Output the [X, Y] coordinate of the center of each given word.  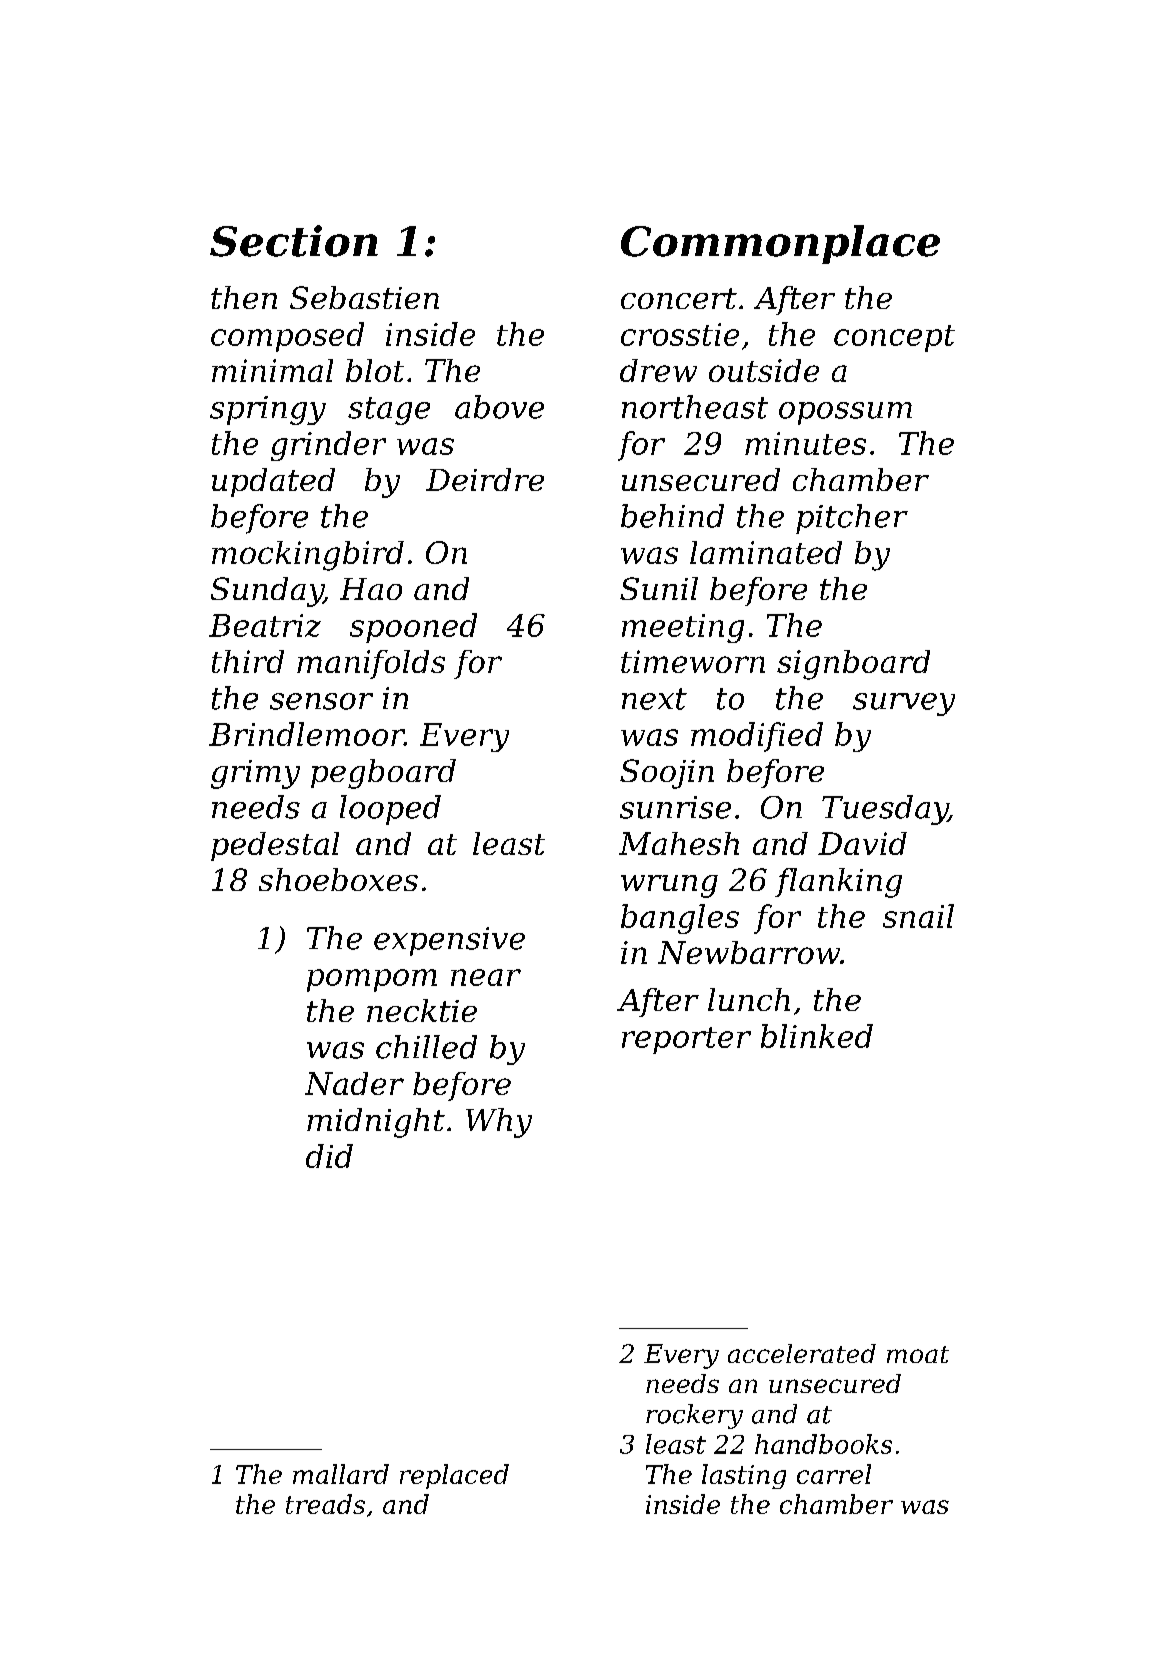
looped [390, 810]
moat [918, 1354]
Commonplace [780, 244]
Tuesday [885, 810]
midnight [376, 1123]
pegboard [383, 774]
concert [679, 298]
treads [325, 1504]
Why [499, 1123]
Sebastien [364, 297]
